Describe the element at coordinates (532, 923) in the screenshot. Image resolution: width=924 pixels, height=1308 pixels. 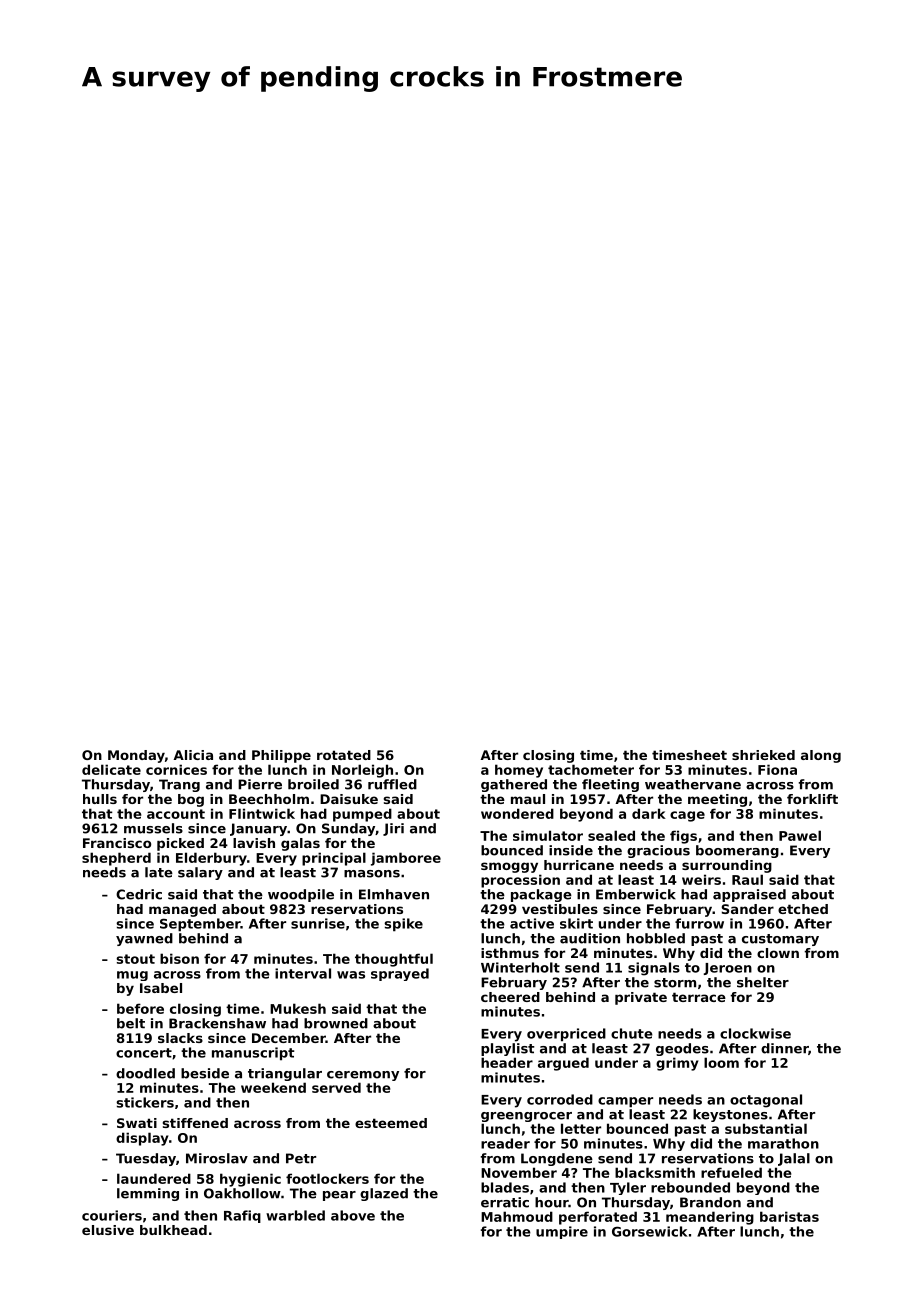
I see `active` at that location.
